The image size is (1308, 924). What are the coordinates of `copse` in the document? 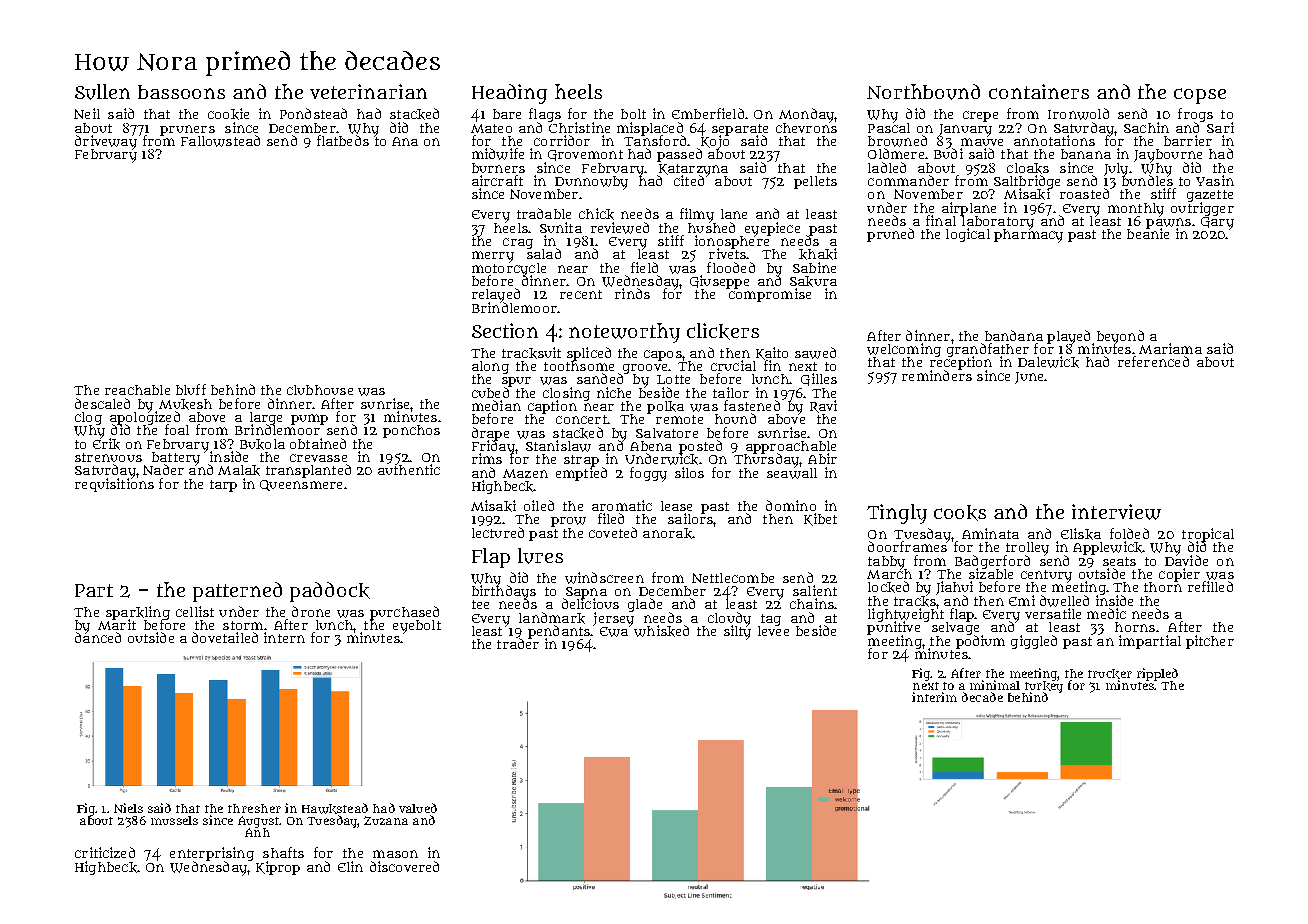 It's located at (1200, 96).
